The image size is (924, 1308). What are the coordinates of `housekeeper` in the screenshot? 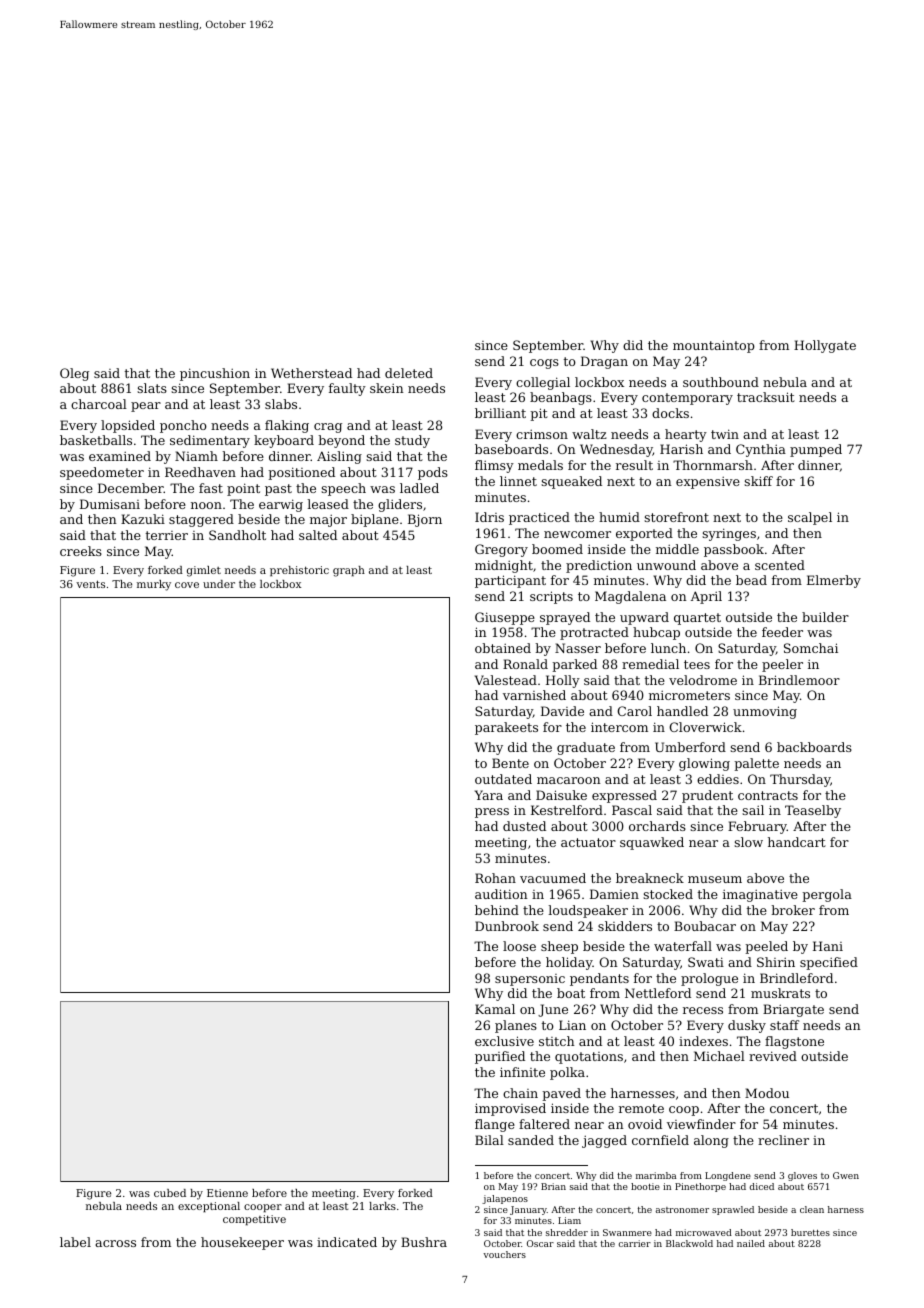 It's located at (242, 1243).
